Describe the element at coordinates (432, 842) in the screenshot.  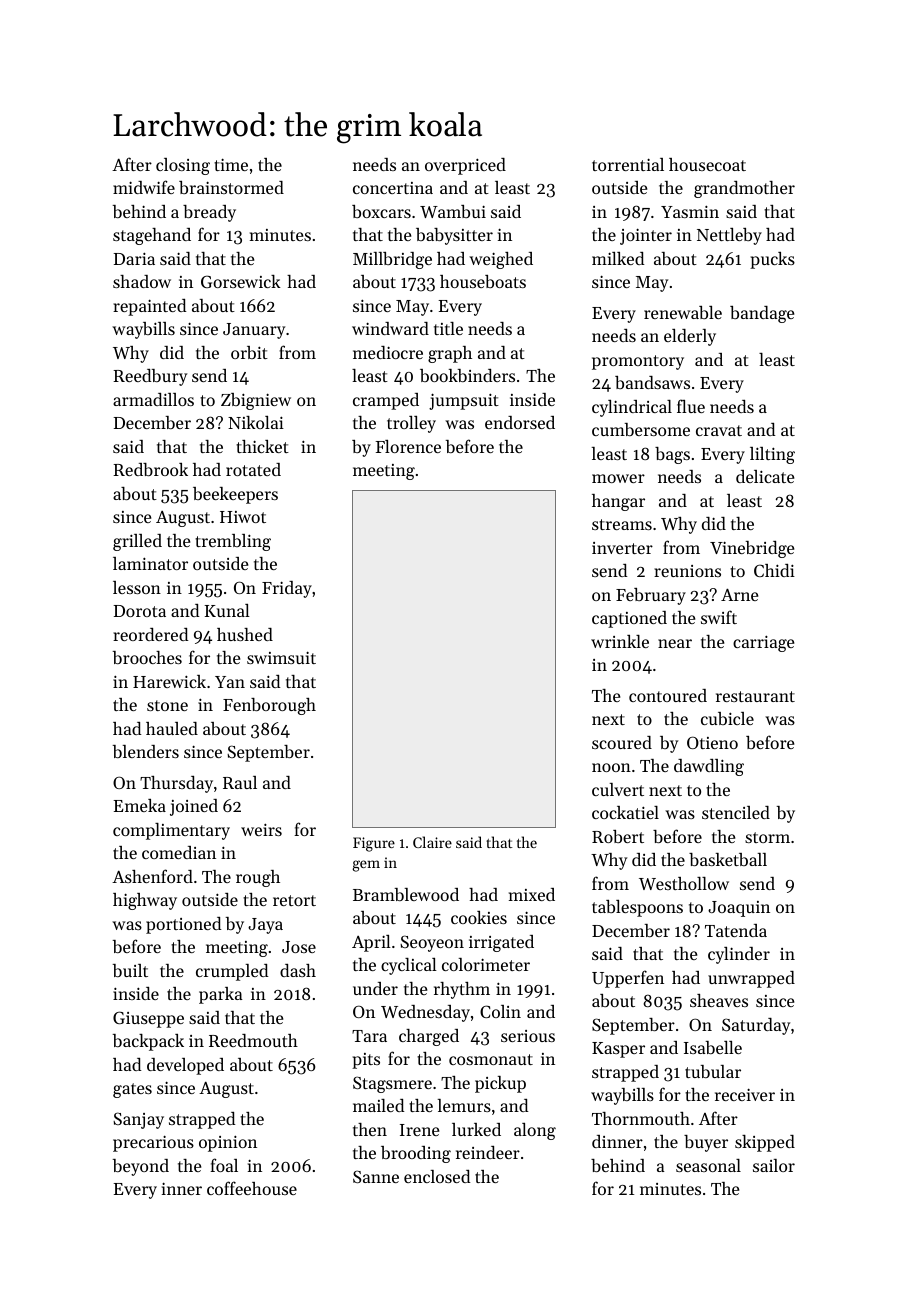
I see `Claire` at that location.
